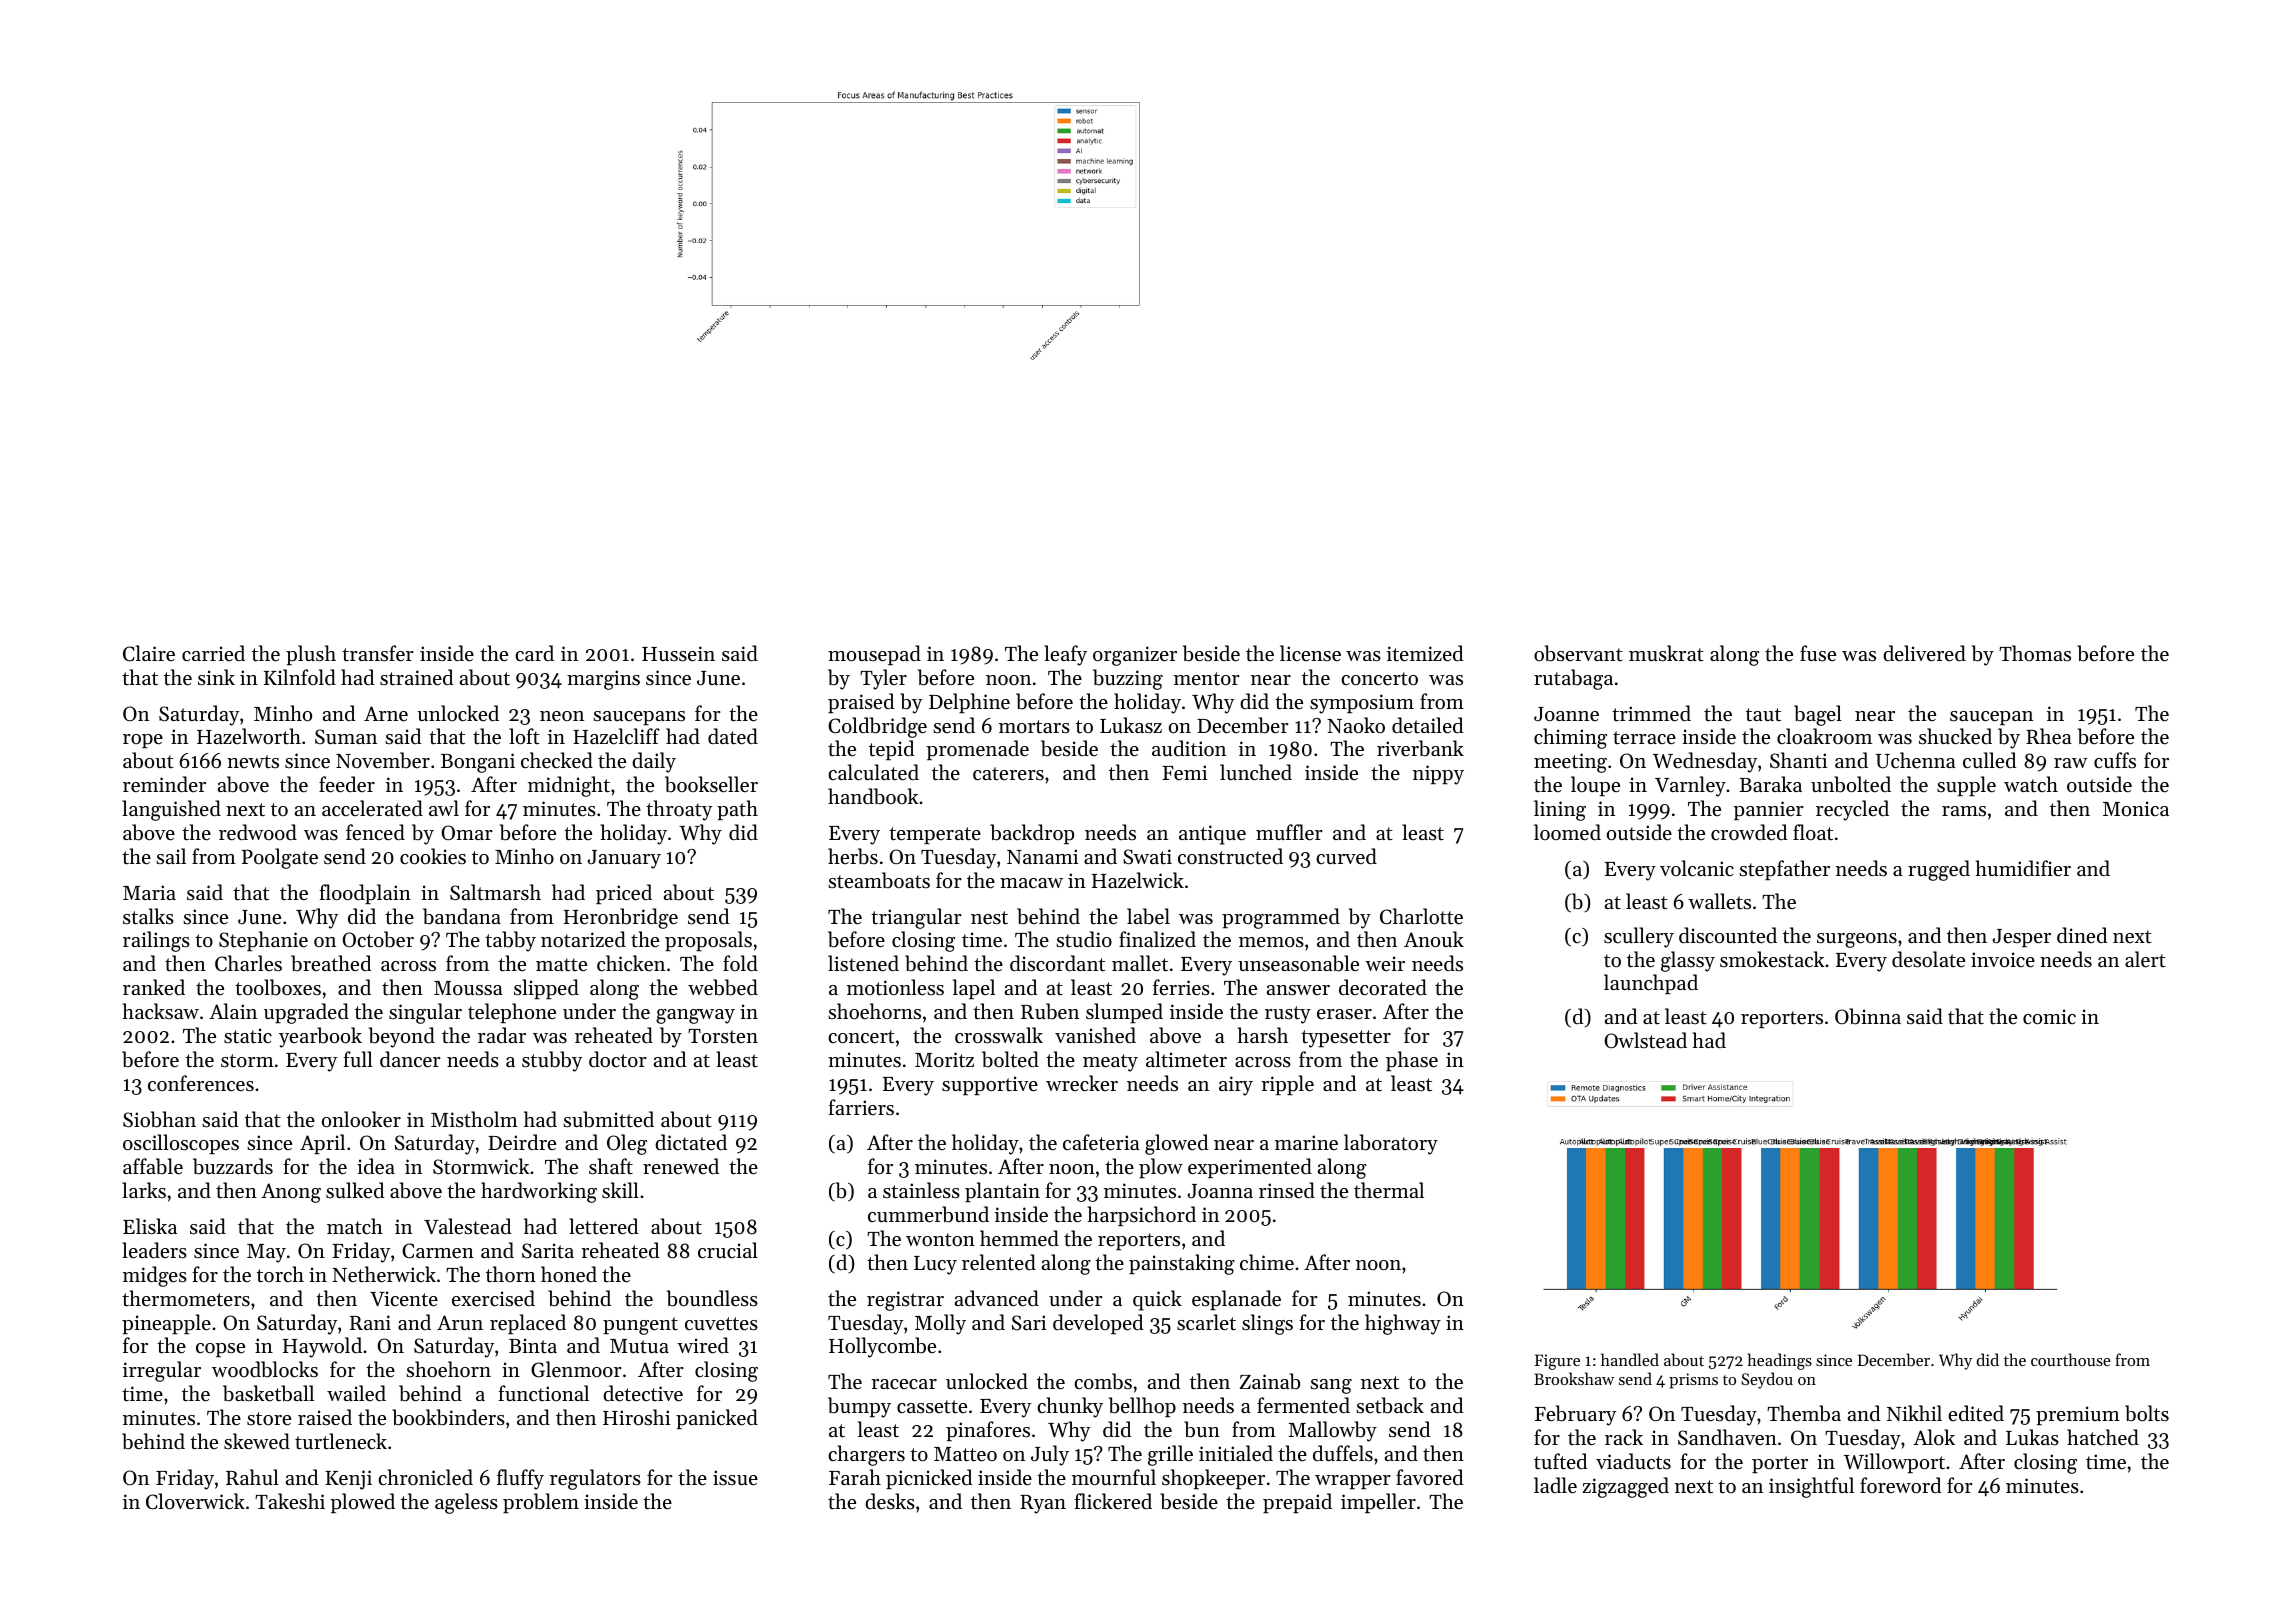  I want to click on cuffs, so click(2115, 760).
